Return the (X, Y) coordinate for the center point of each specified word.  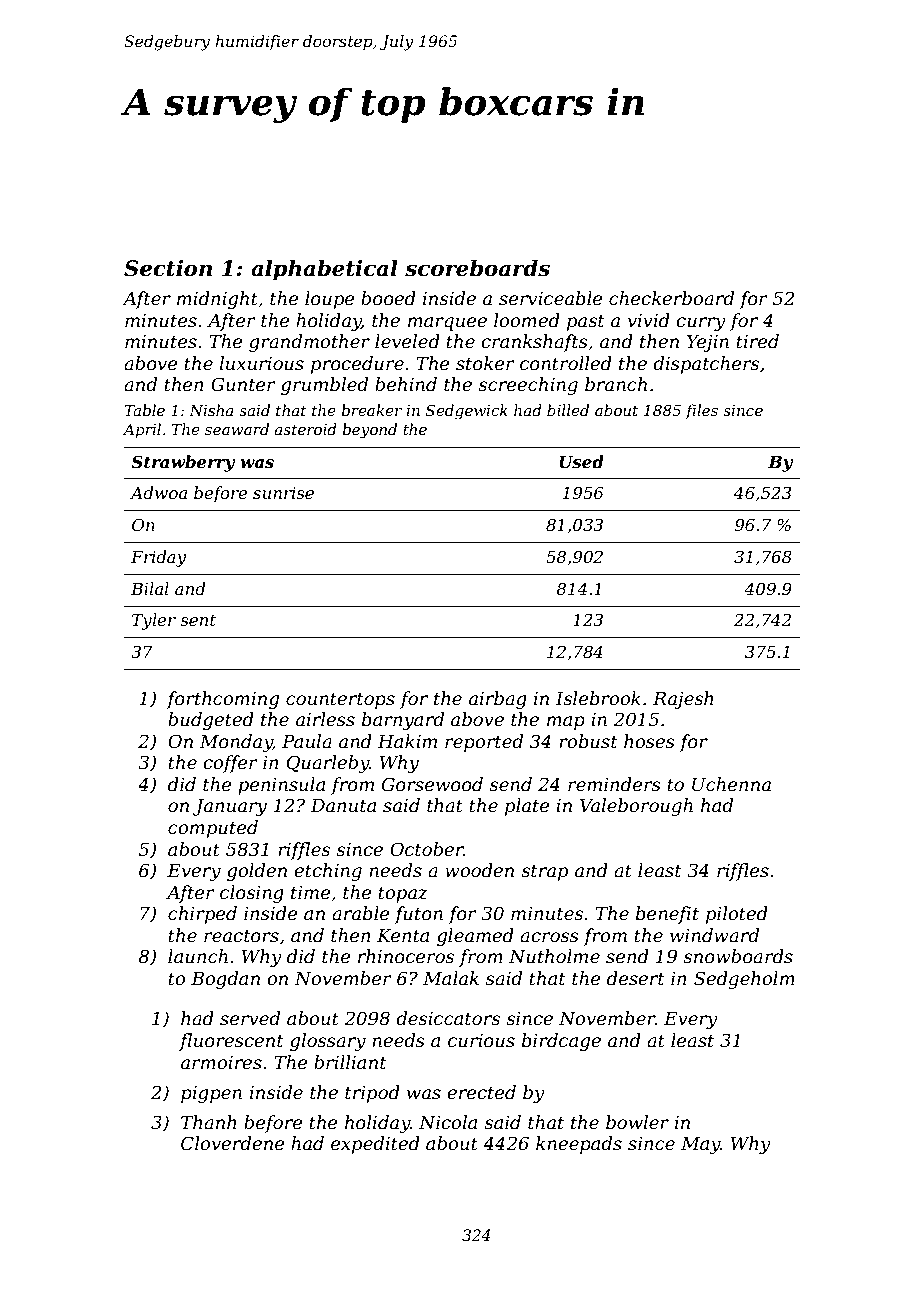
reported (484, 743)
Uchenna (731, 784)
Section (168, 268)
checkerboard (671, 298)
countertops (340, 700)
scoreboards (477, 268)
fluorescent (231, 1042)
